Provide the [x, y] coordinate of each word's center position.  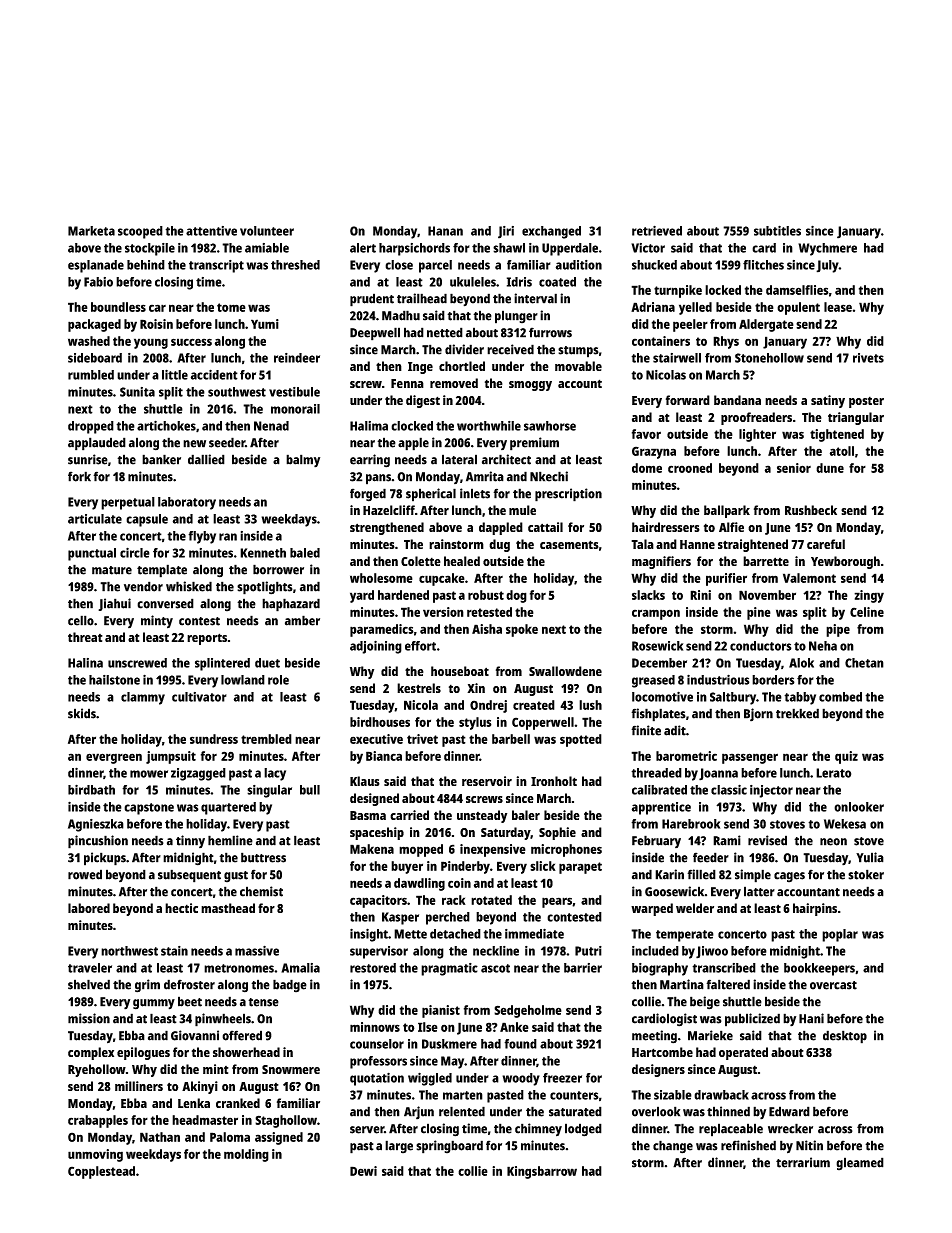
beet [190, 1001]
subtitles [777, 230]
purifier [726, 579]
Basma [368, 815]
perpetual [128, 503]
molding [246, 1155]
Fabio [98, 282]
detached [455, 934]
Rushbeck [811, 510]
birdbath [91, 789]
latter [759, 891]
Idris [519, 282]
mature [112, 570]
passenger [750, 758]
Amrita [485, 476]
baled [305, 553]
